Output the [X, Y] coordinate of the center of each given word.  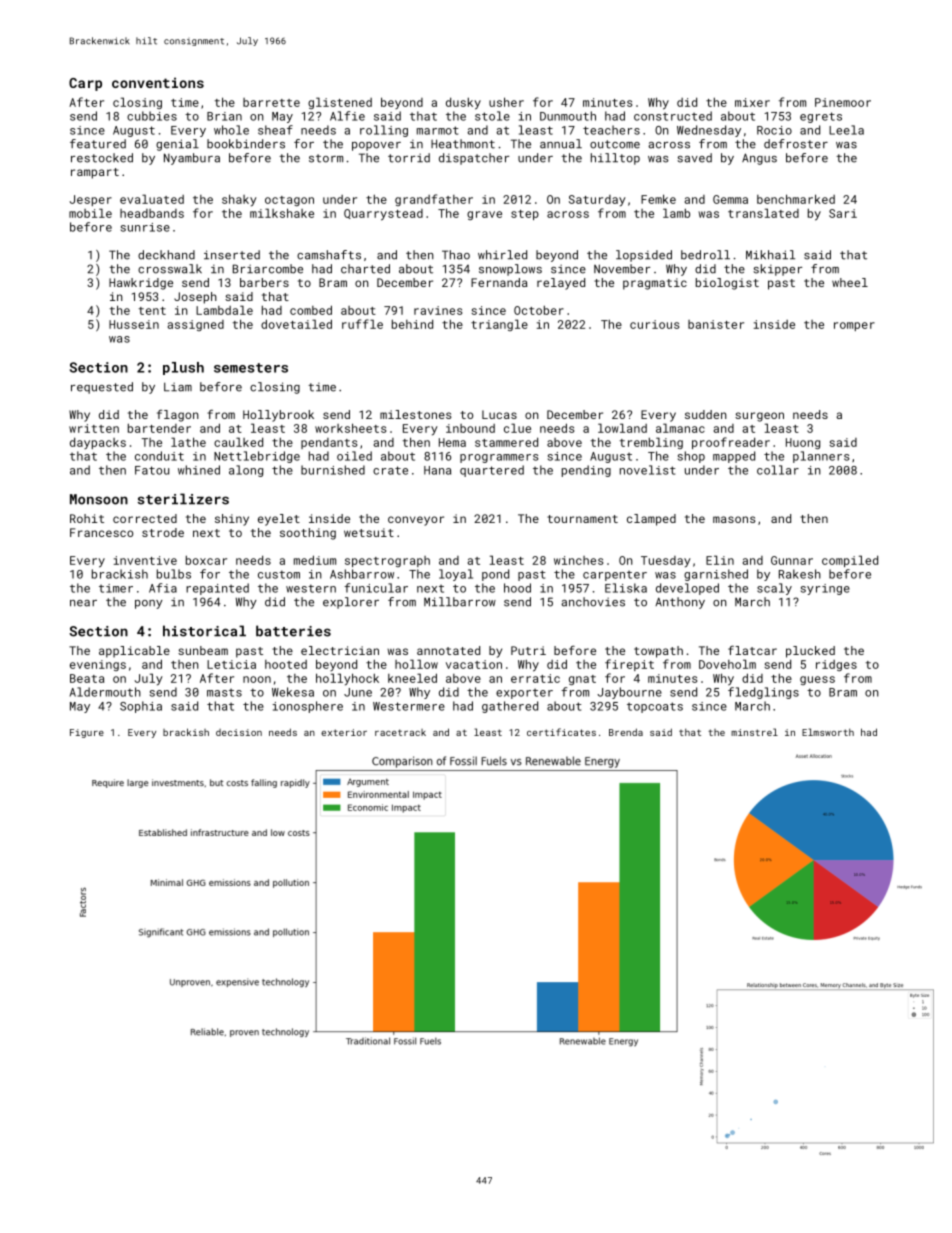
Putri [528, 650]
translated [763, 213]
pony [149, 604]
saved [694, 158]
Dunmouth [568, 116]
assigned [196, 325]
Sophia [141, 707]
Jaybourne [629, 693]
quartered [492, 471]
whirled [502, 255]
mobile [90, 213]
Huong [803, 443]
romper [854, 326]
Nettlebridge [257, 457]
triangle [499, 325]
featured [98, 144]
